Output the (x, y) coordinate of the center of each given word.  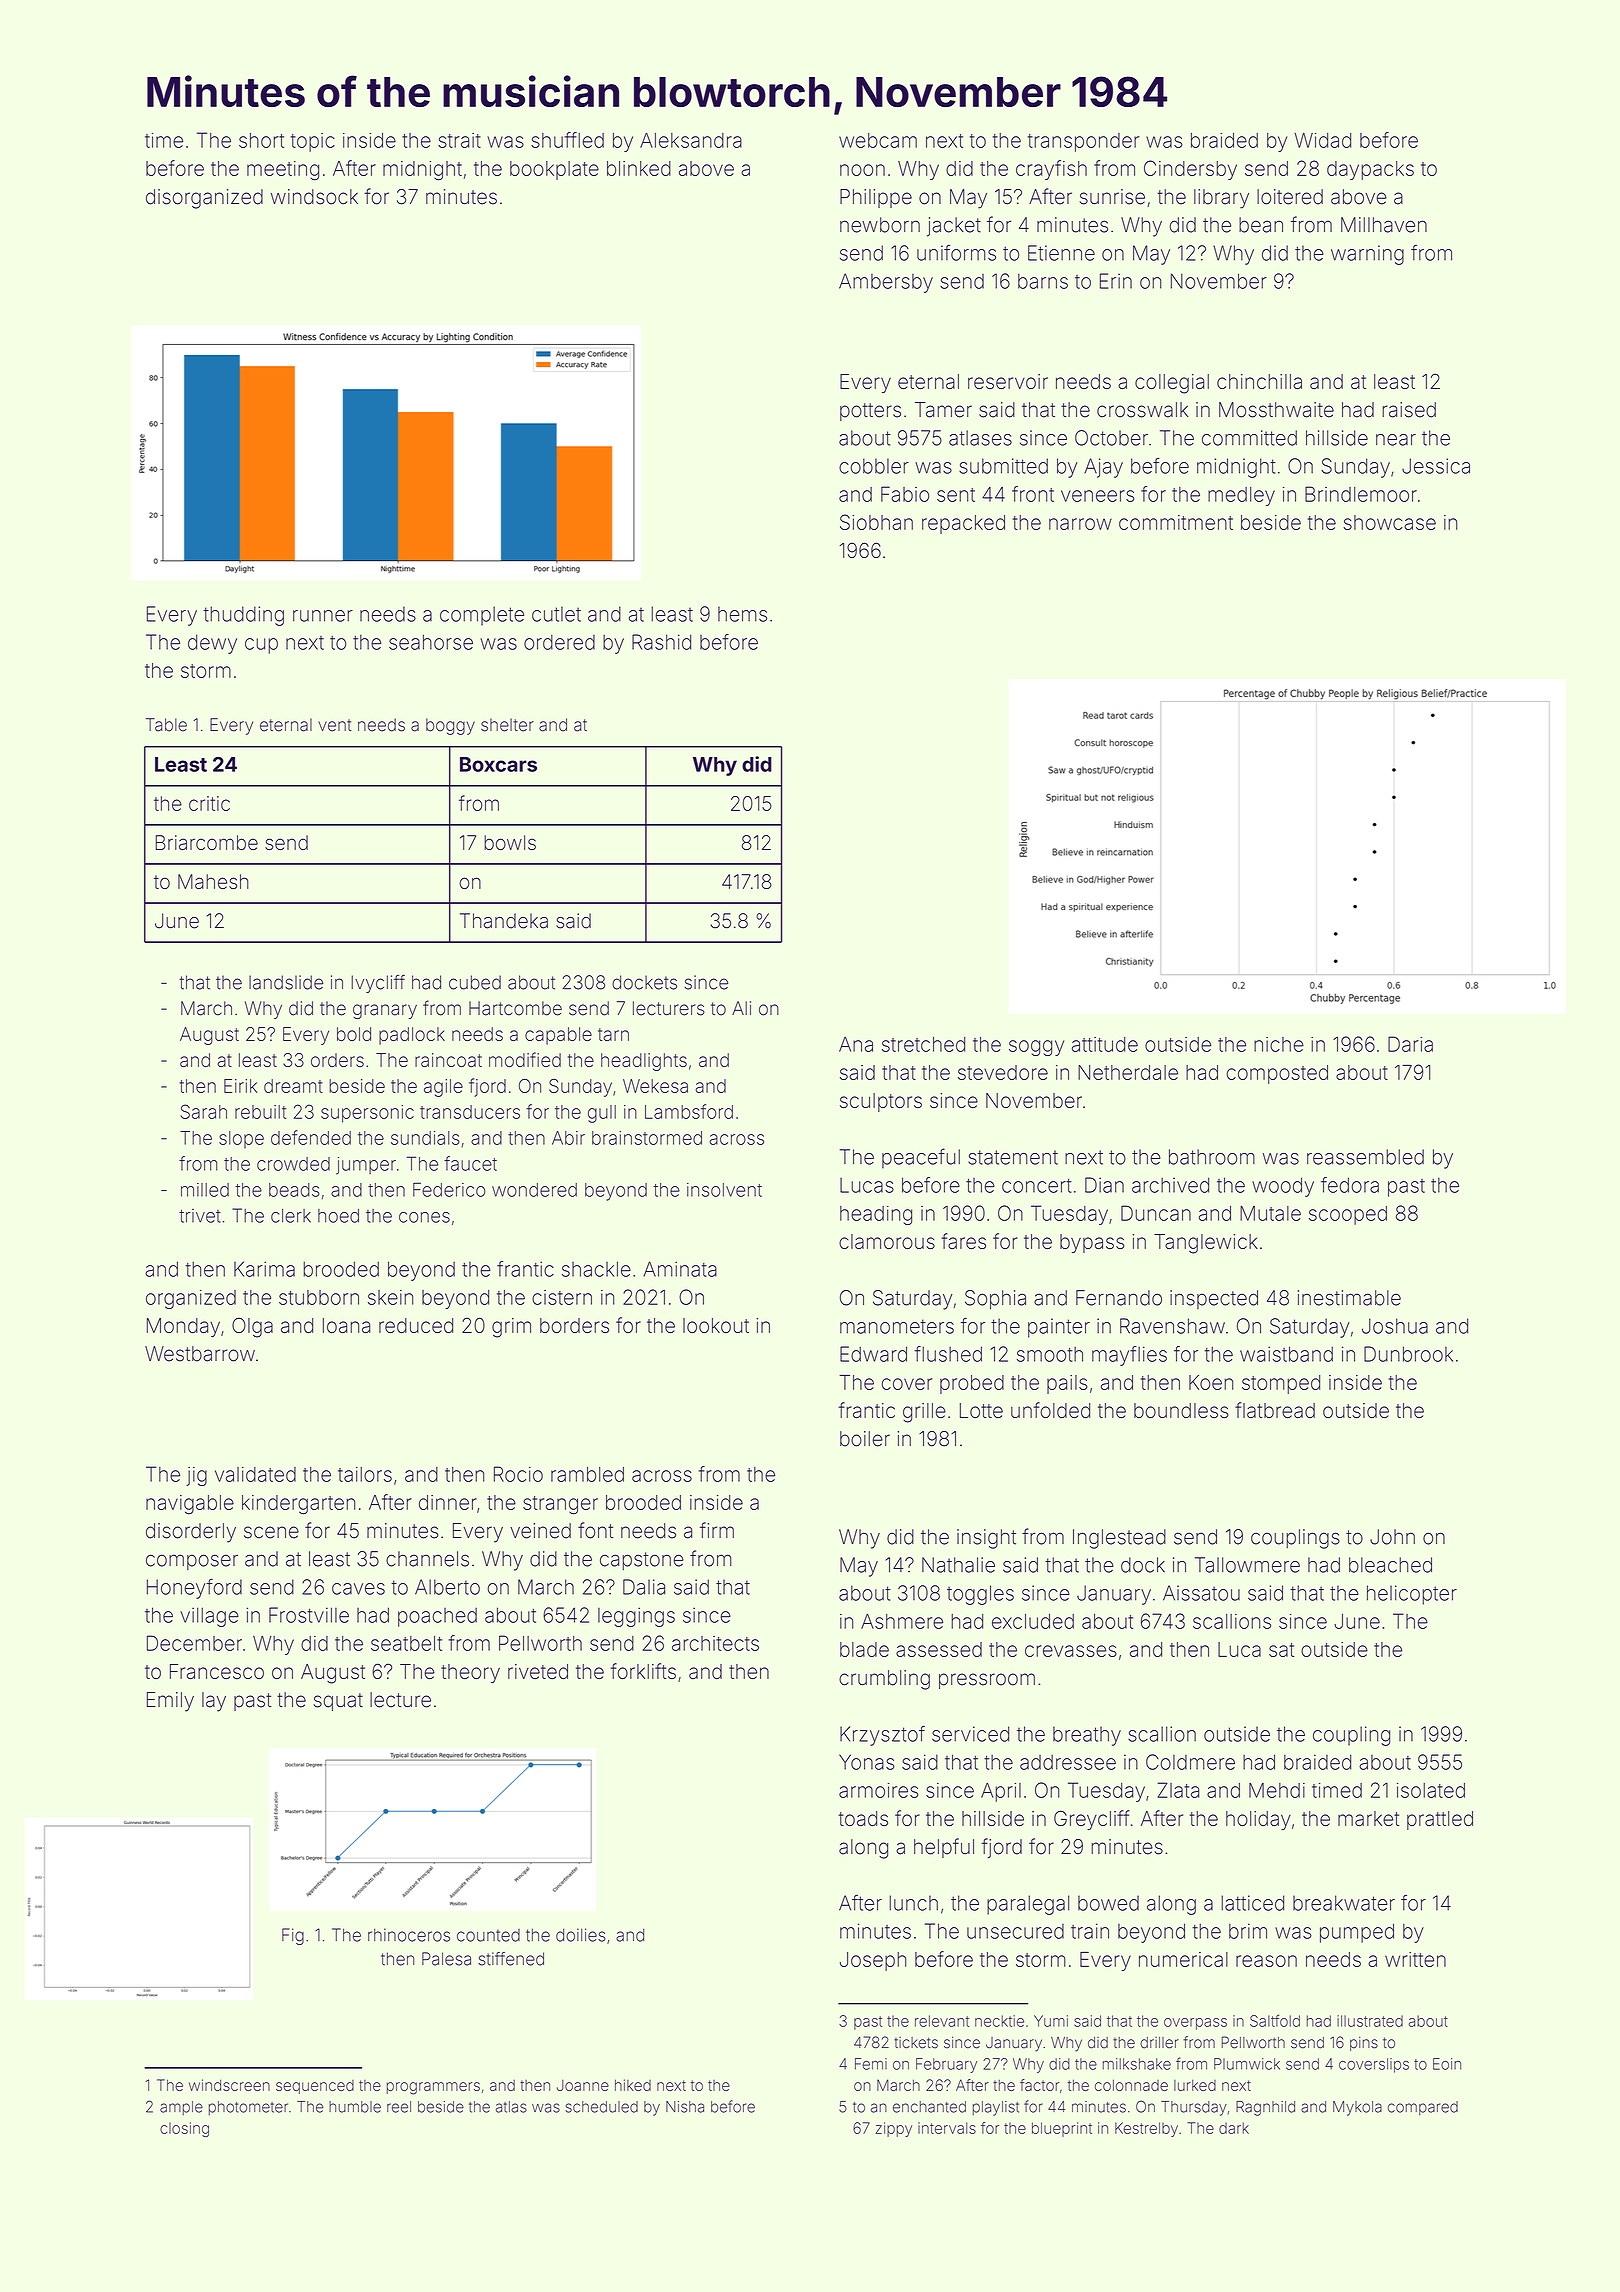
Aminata (680, 1269)
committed (1249, 438)
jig (196, 1476)
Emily (170, 1702)
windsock (314, 197)
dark (1234, 2128)
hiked (633, 2085)
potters (870, 412)
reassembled (1365, 1157)
